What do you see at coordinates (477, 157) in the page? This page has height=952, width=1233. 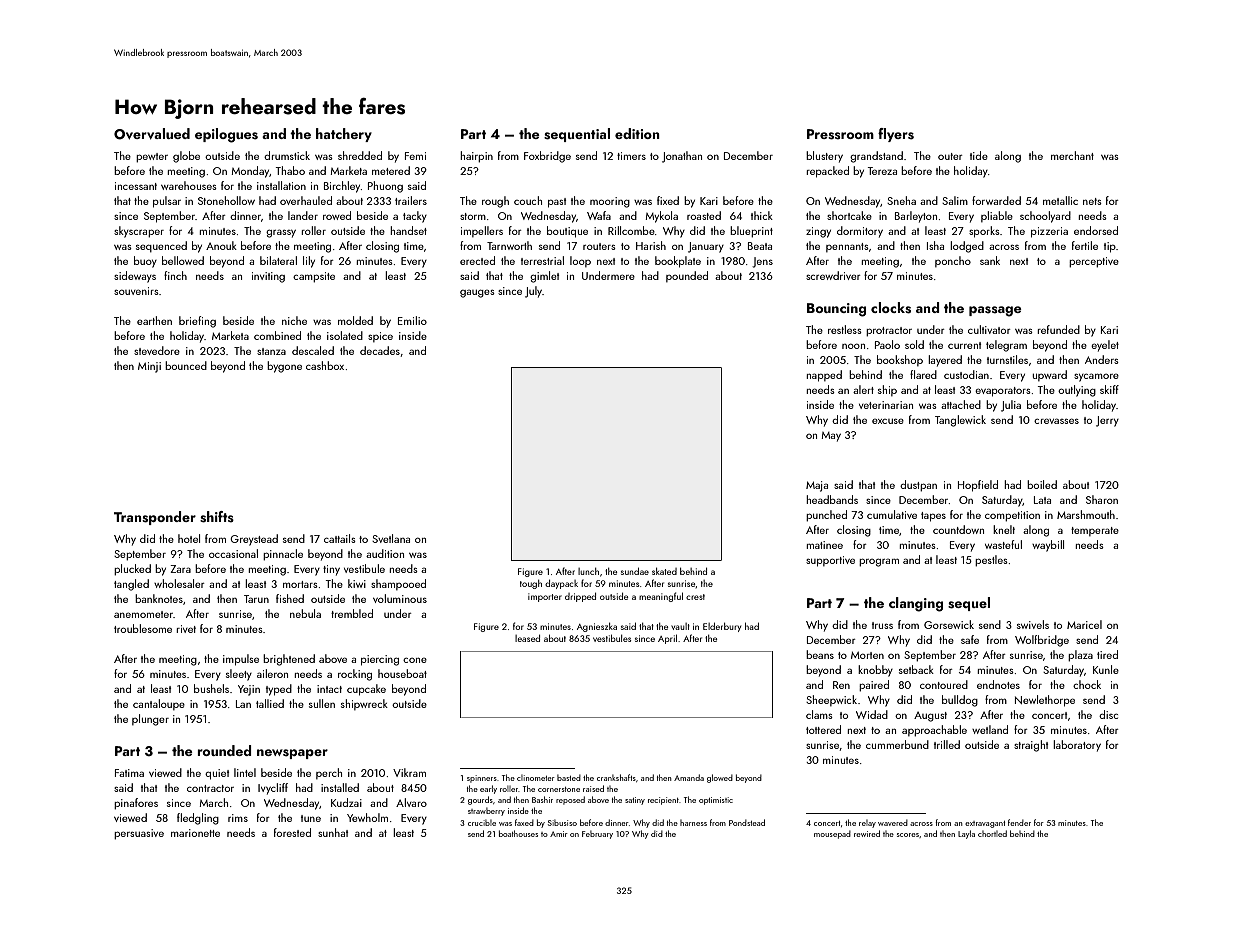 I see `hairpin` at bounding box center [477, 157].
